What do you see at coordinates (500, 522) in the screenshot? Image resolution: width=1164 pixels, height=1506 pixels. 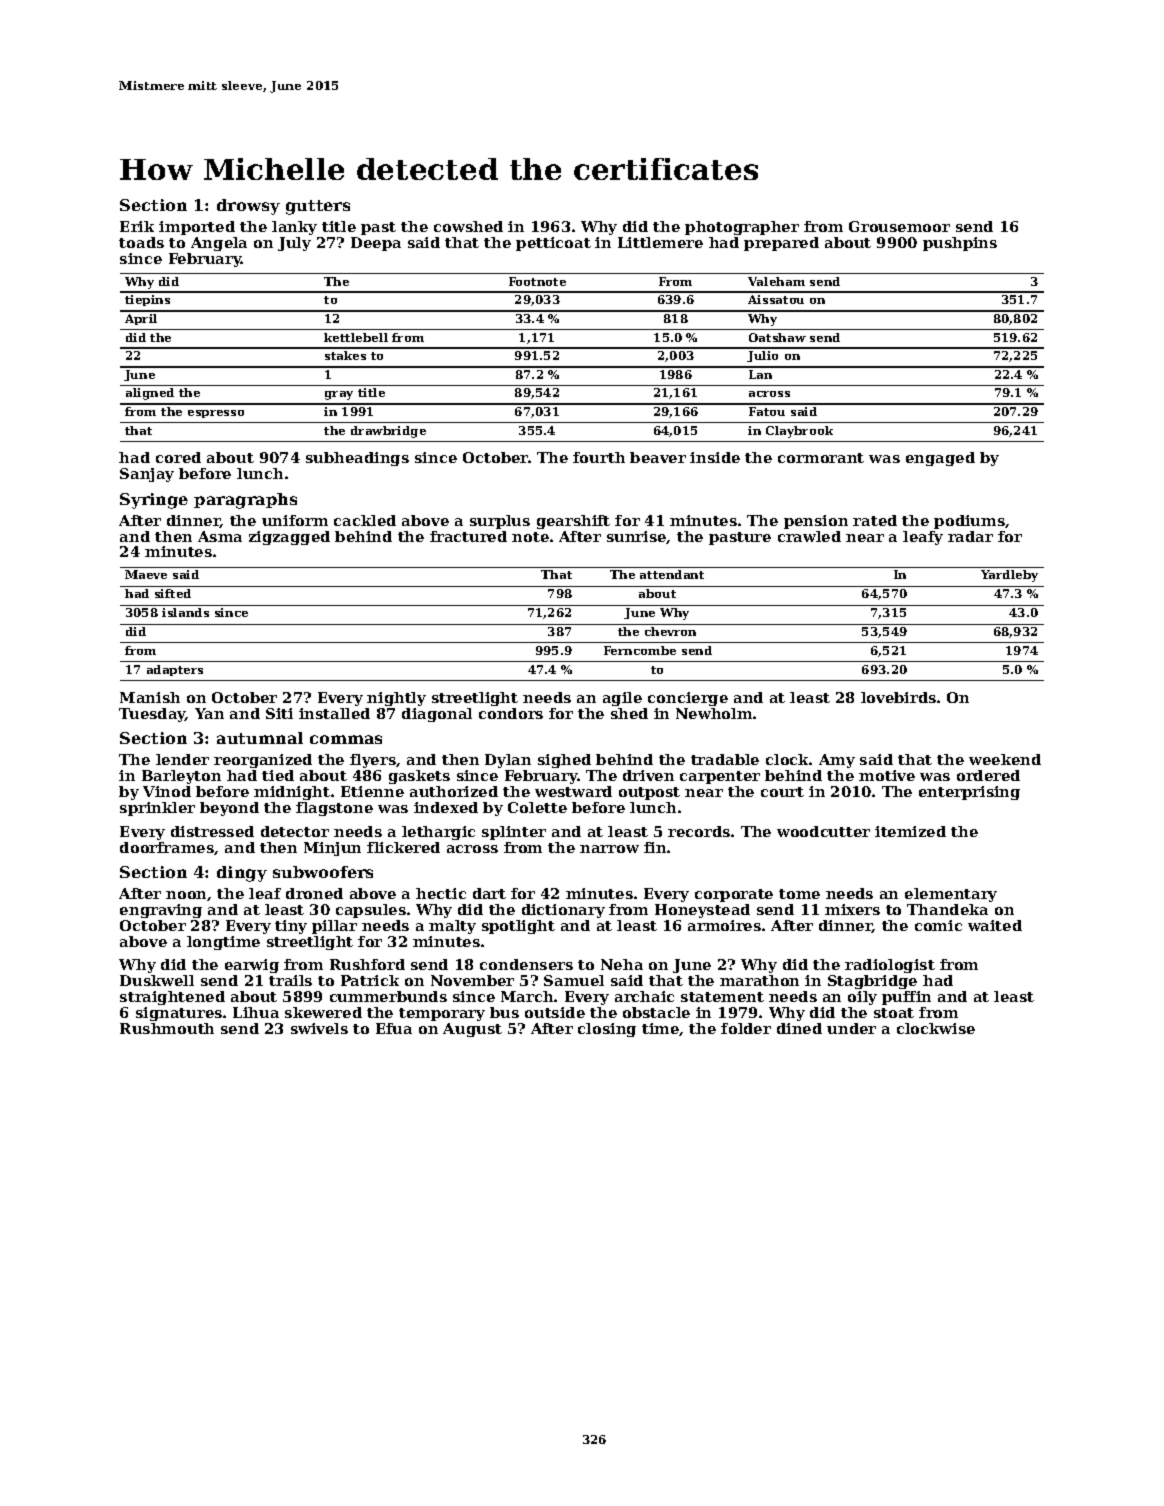 I see `surplus` at bounding box center [500, 522].
